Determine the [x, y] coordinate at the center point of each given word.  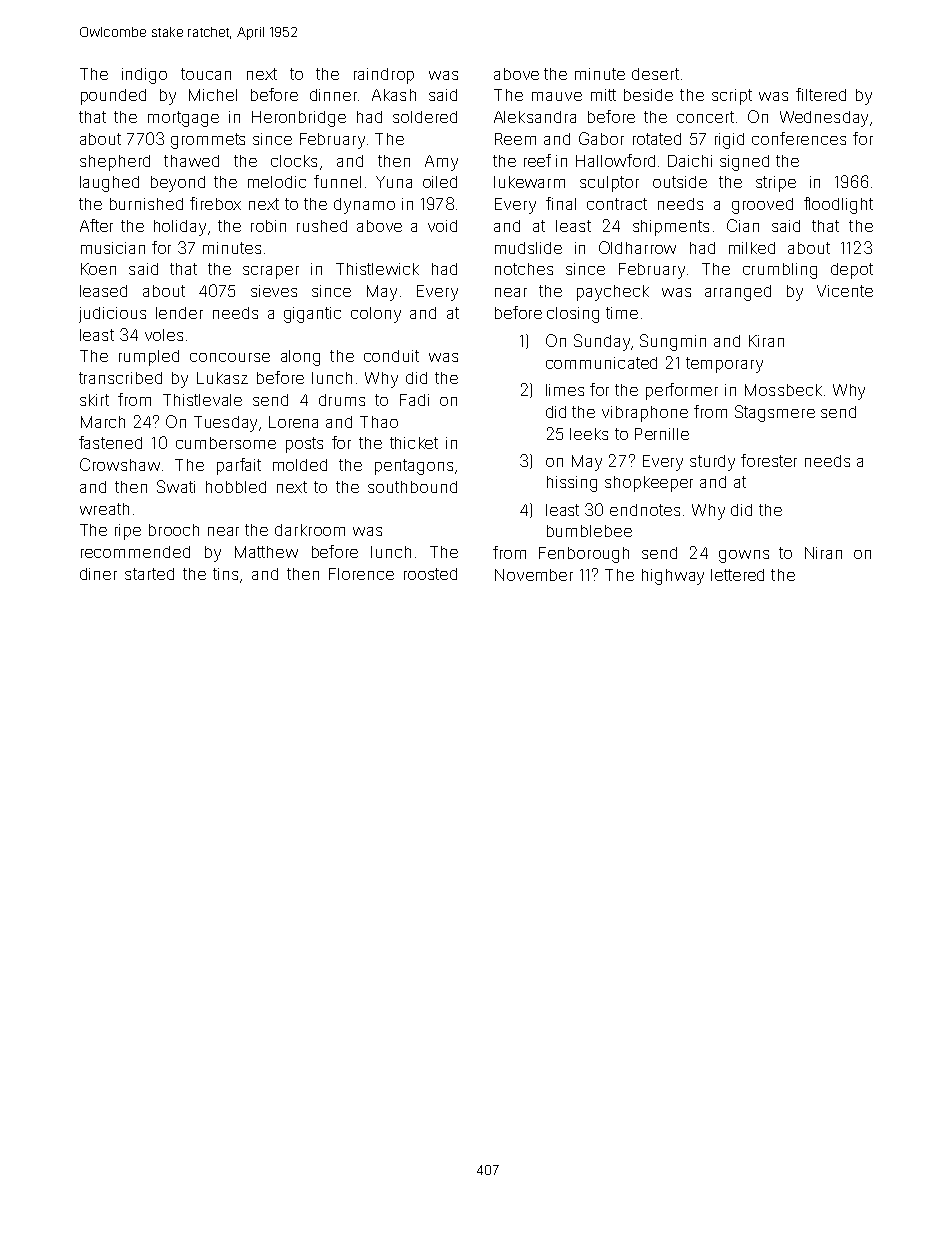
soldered [425, 117]
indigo [144, 76]
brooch [174, 530]
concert [705, 117]
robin [268, 226]
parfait [239, 466]
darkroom [310, 530]
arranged [738, 293]
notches [524, 269]
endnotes [645, 510]
